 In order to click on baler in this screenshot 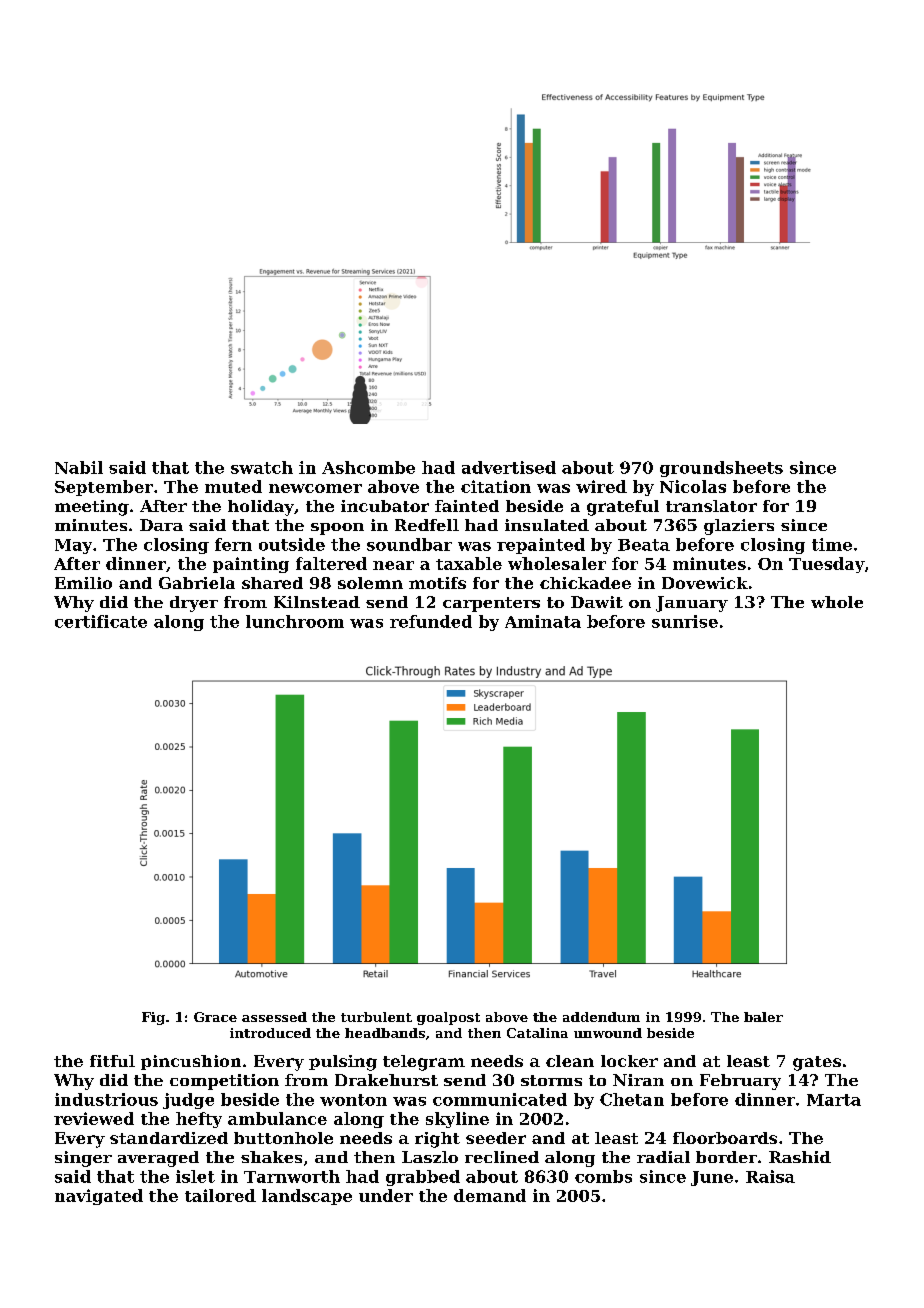, I will do `click(763, 1017)`.
